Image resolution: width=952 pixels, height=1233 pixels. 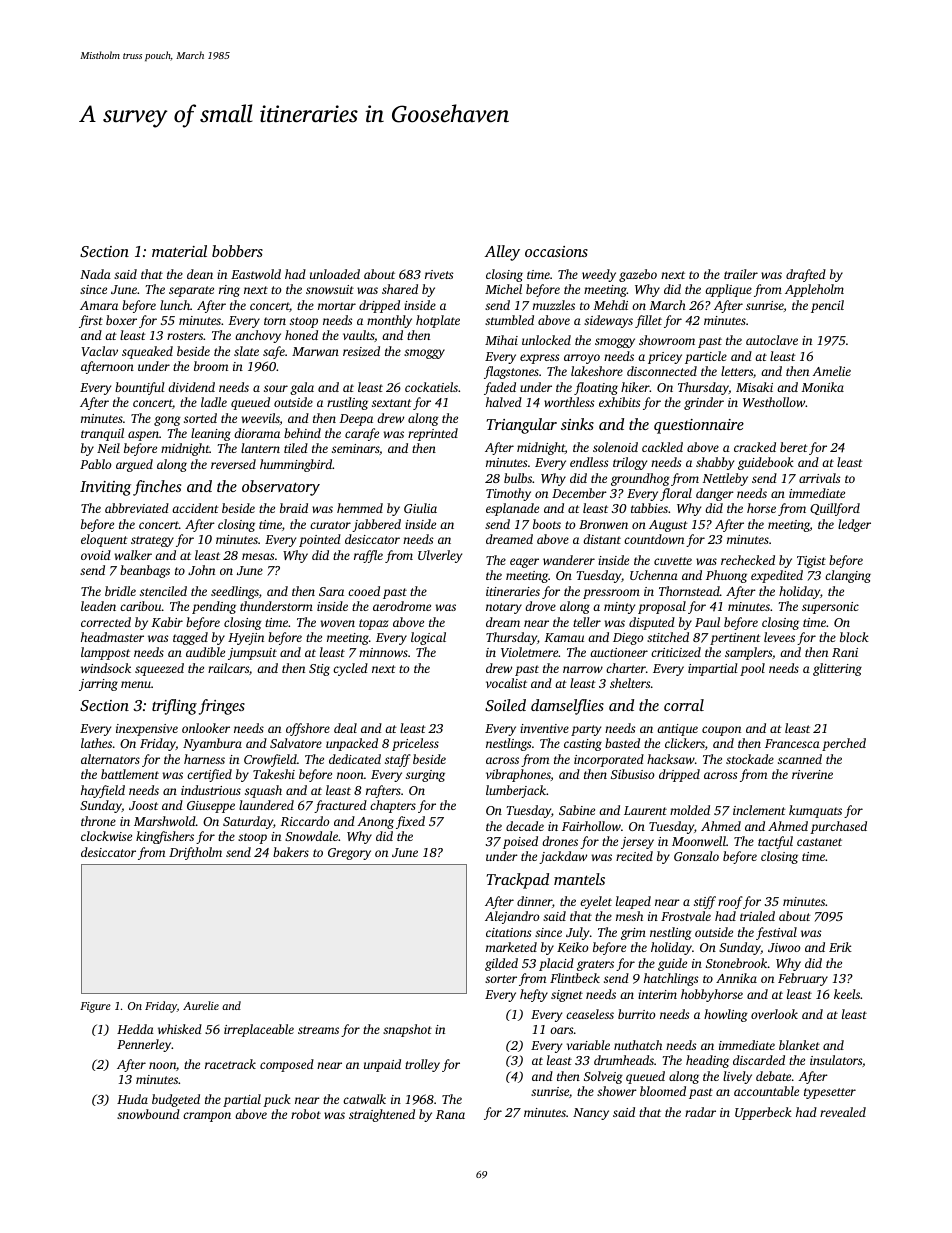 What do you see at coordinates (98, 606) in the page?
I see `leaden` at bounding box center [98, 606].
